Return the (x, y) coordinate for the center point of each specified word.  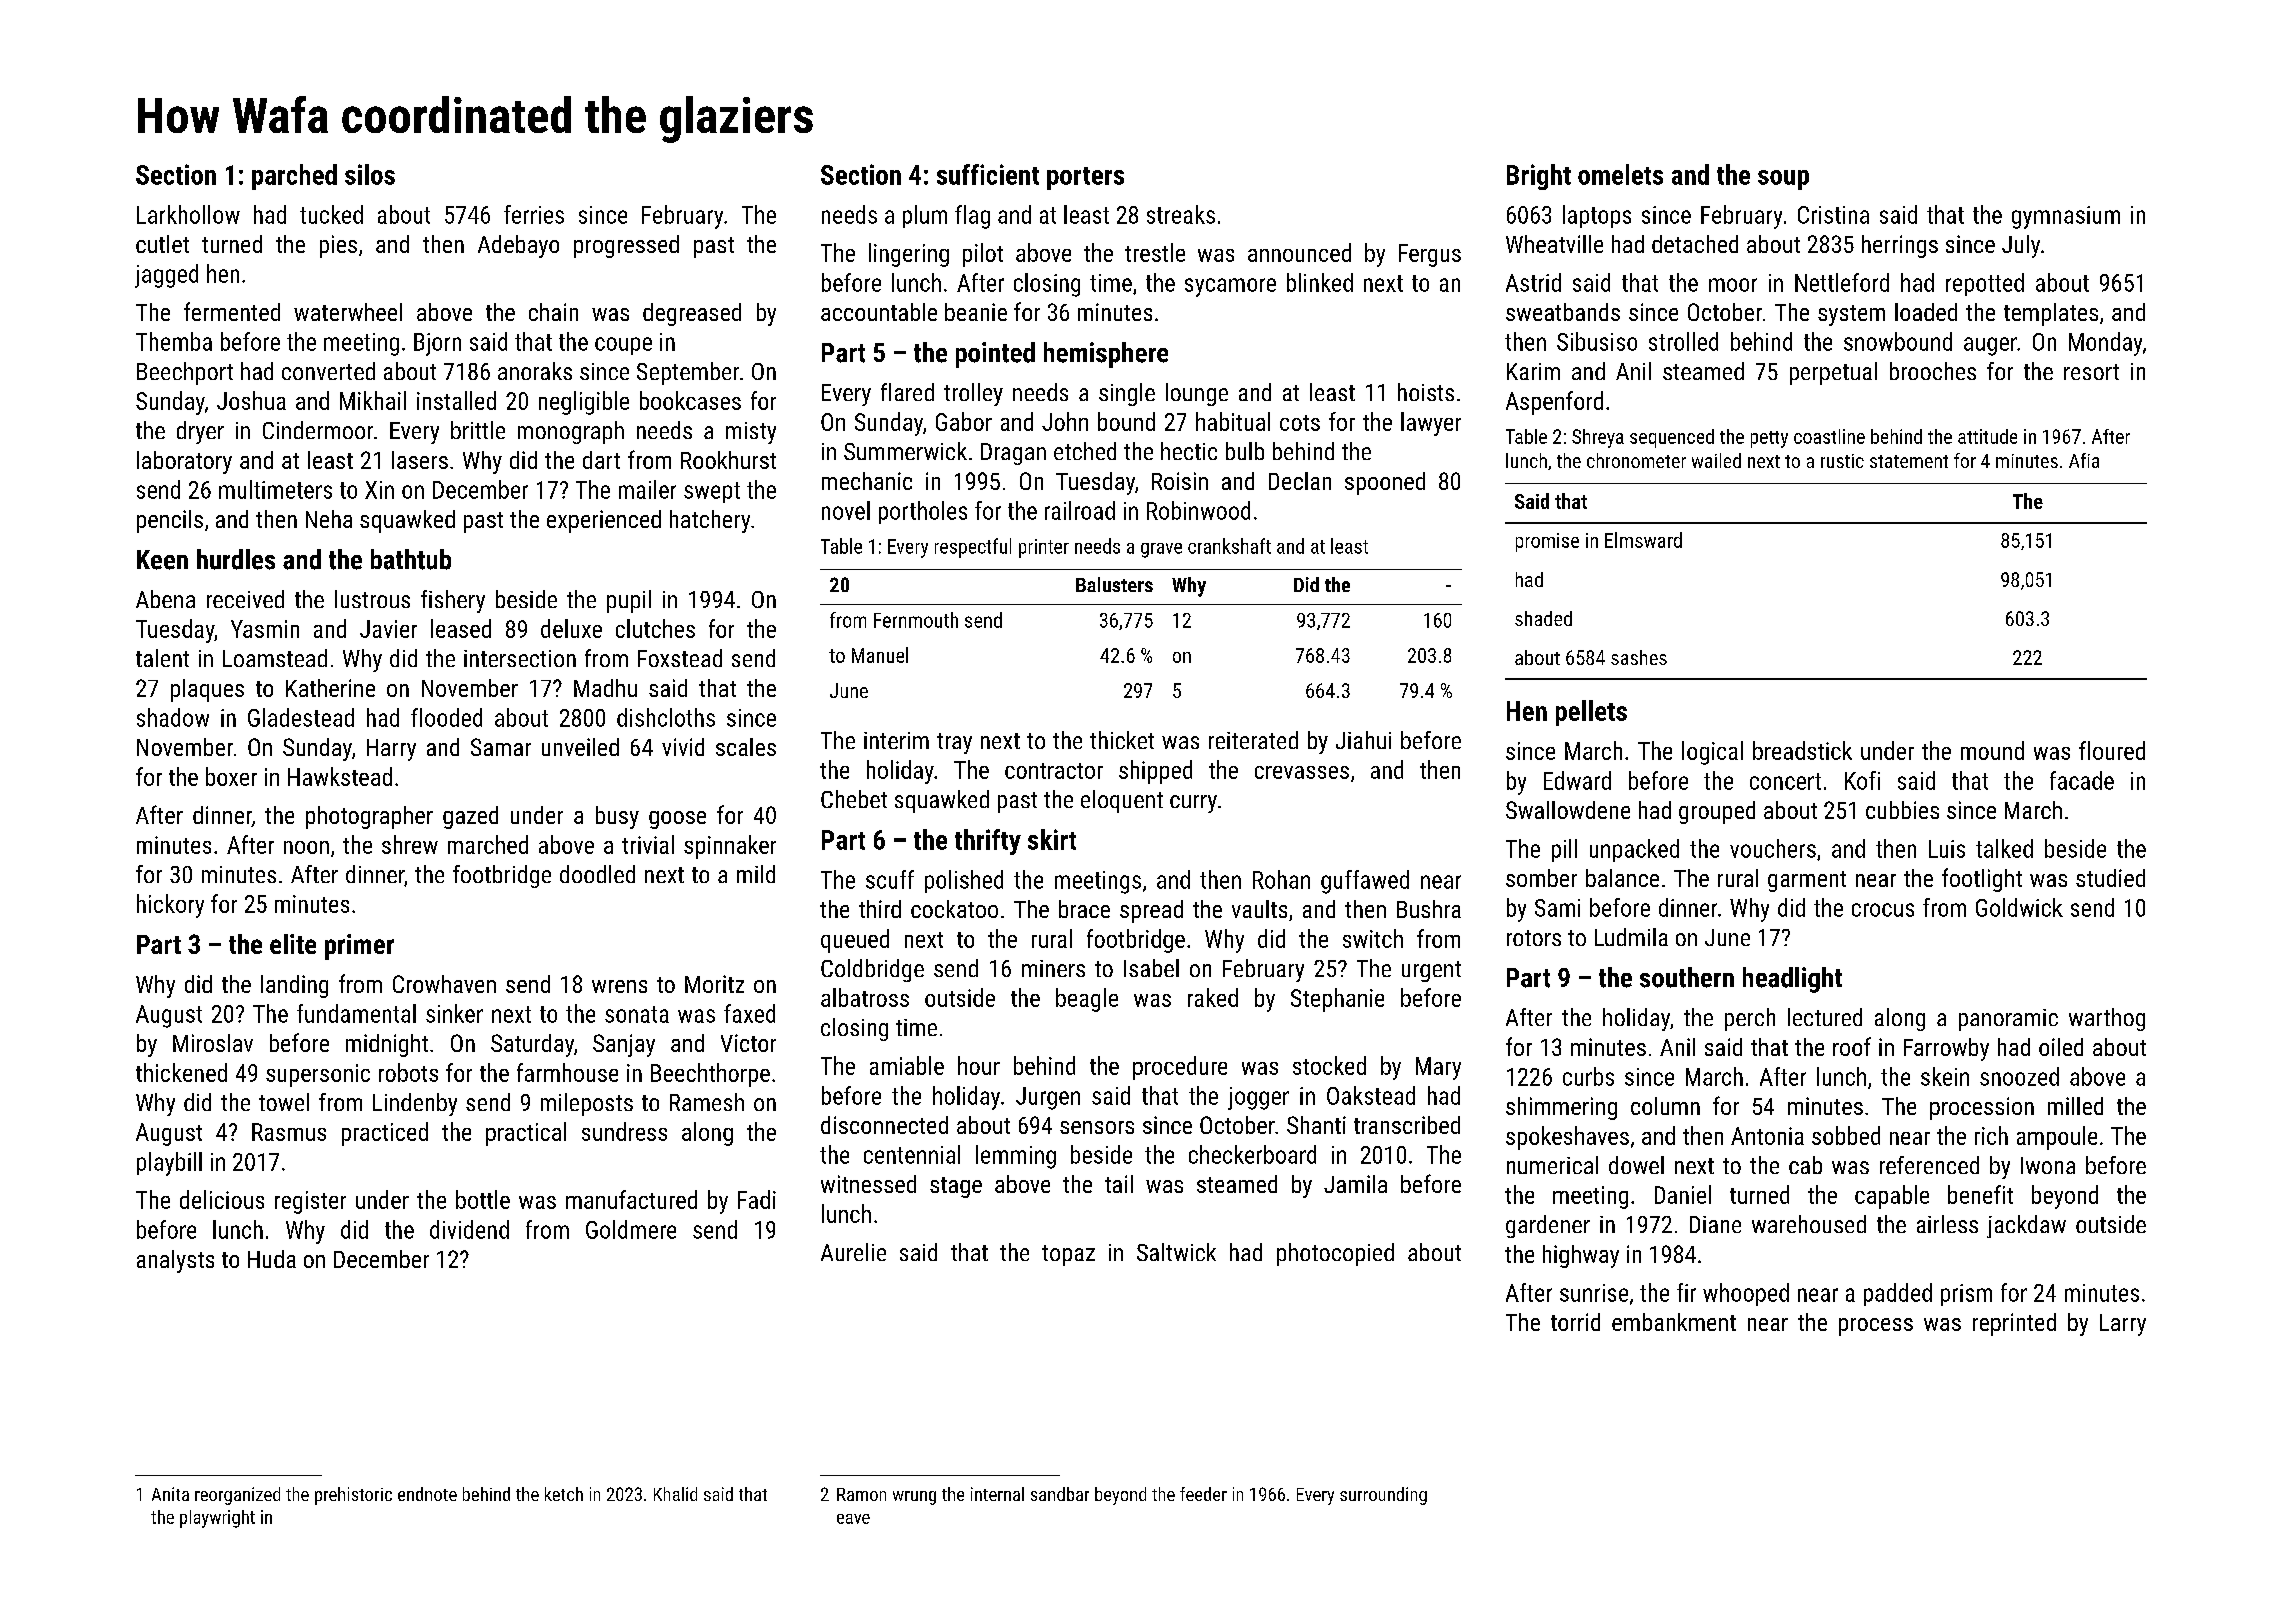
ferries (534, 214)
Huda (272, 1259)
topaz (1068, 1255)
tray (954, 743)
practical (526, 1134)
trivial (648, 844)
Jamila (1355, 1184)
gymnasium (2066, 217)
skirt (1052, 839)
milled (2075, 1106)
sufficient (988, 174)
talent (162, 658)
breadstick (1802, 750)
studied (2110, 878)
